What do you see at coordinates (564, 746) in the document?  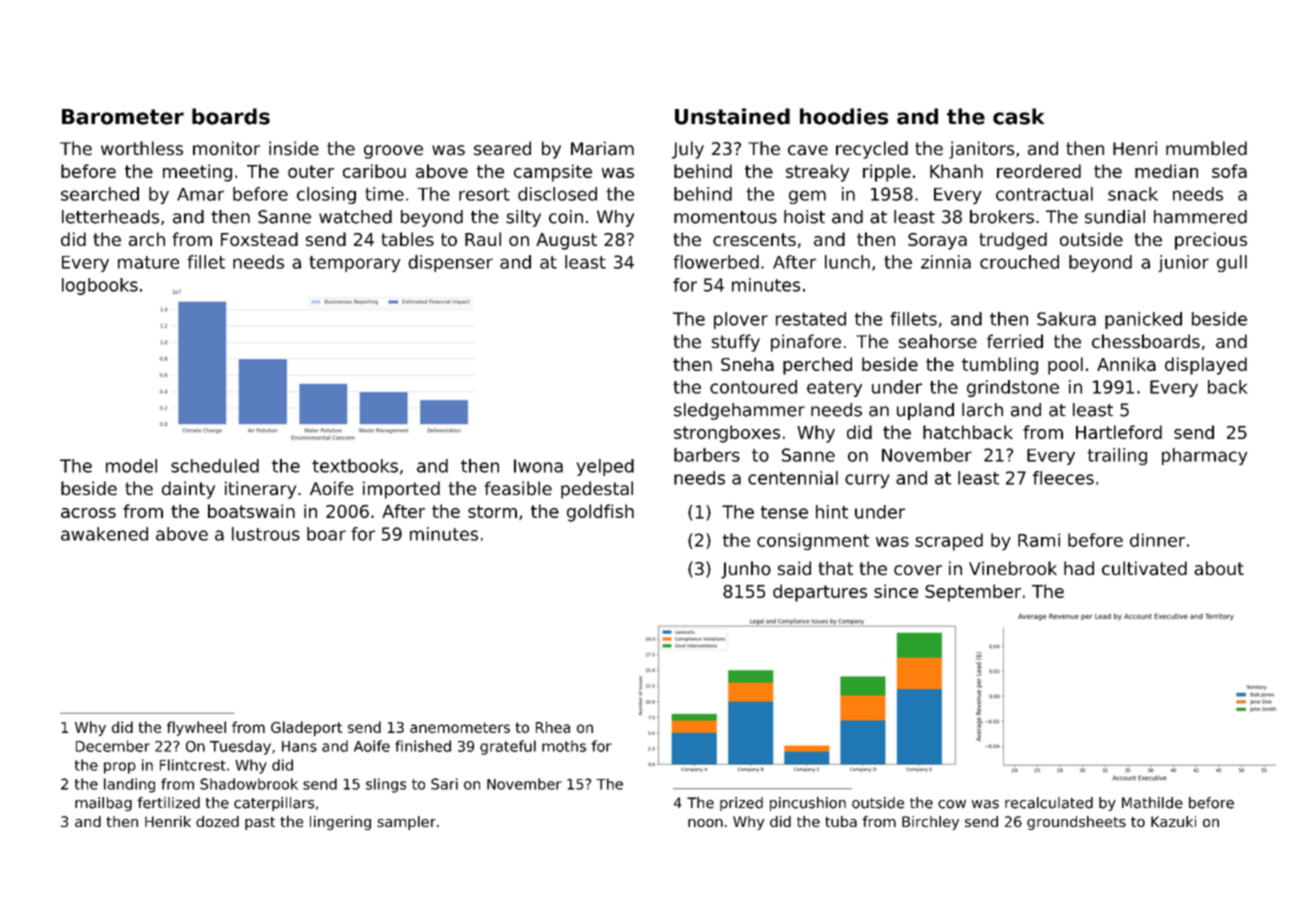 I see `moths` at bounding box center [564, 746].
